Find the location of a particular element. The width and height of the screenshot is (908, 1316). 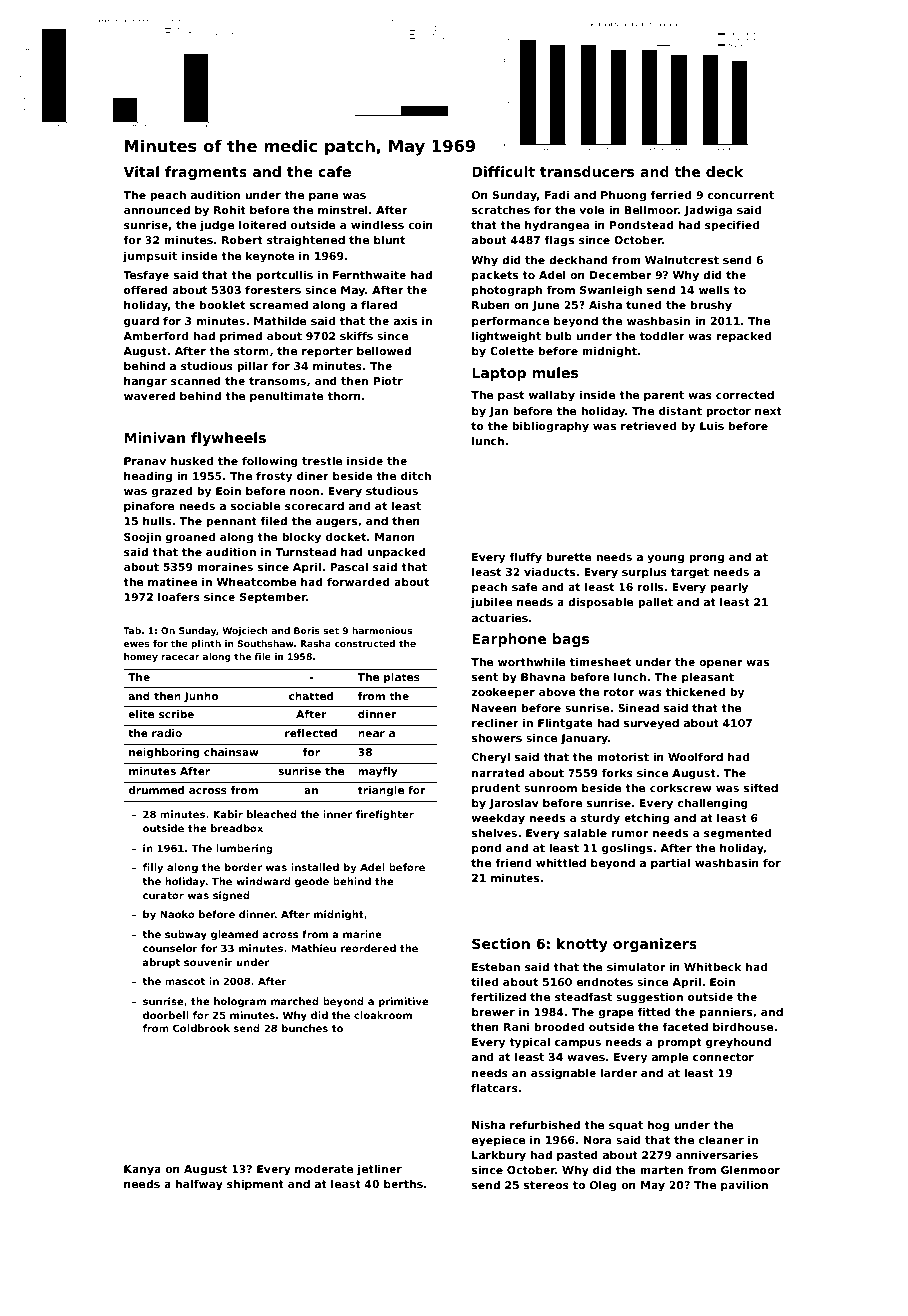

Naoko is located at coordinates (177, 914).
